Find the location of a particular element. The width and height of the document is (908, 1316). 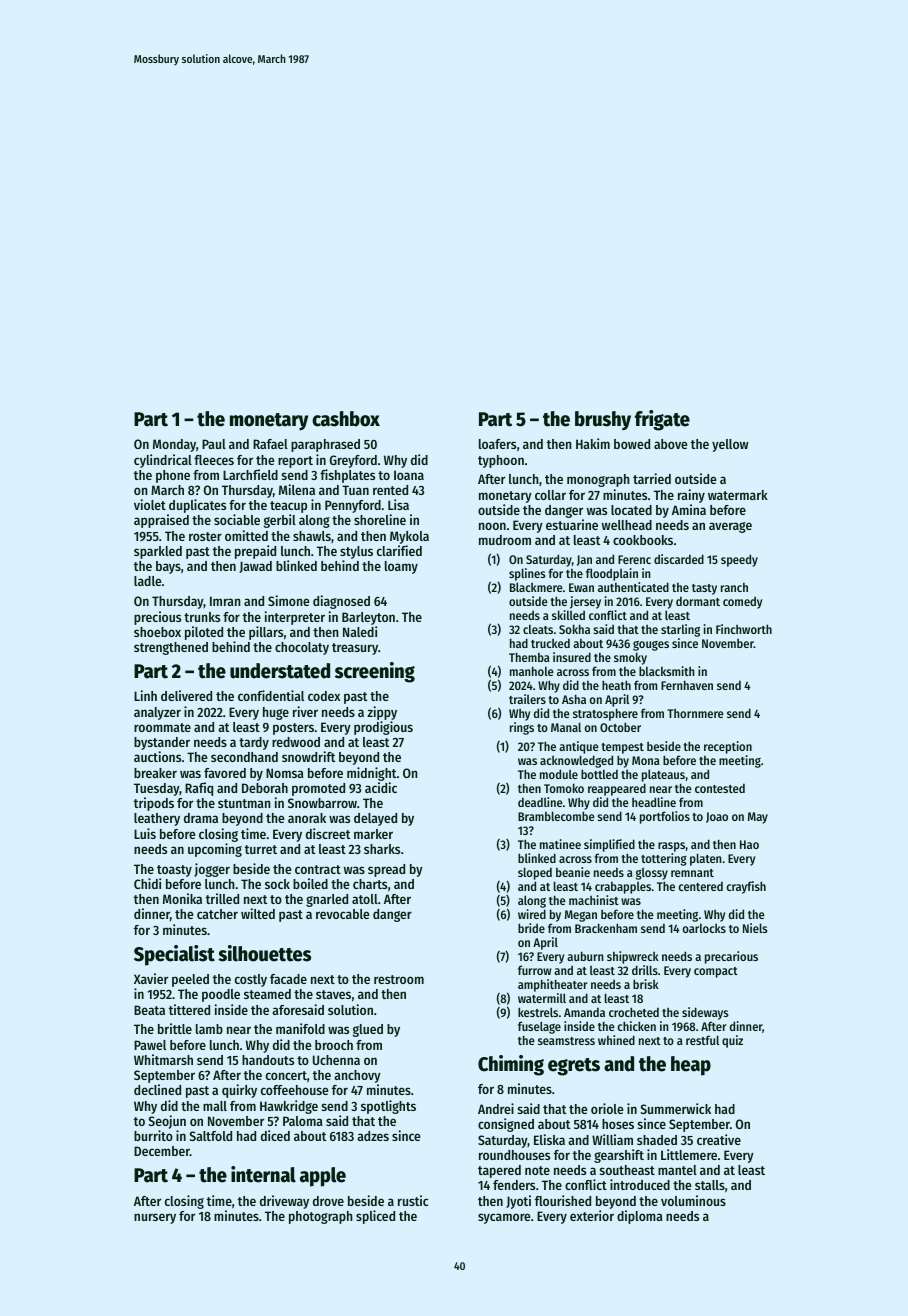

silhouettes is located at coordinates (264, 953).
